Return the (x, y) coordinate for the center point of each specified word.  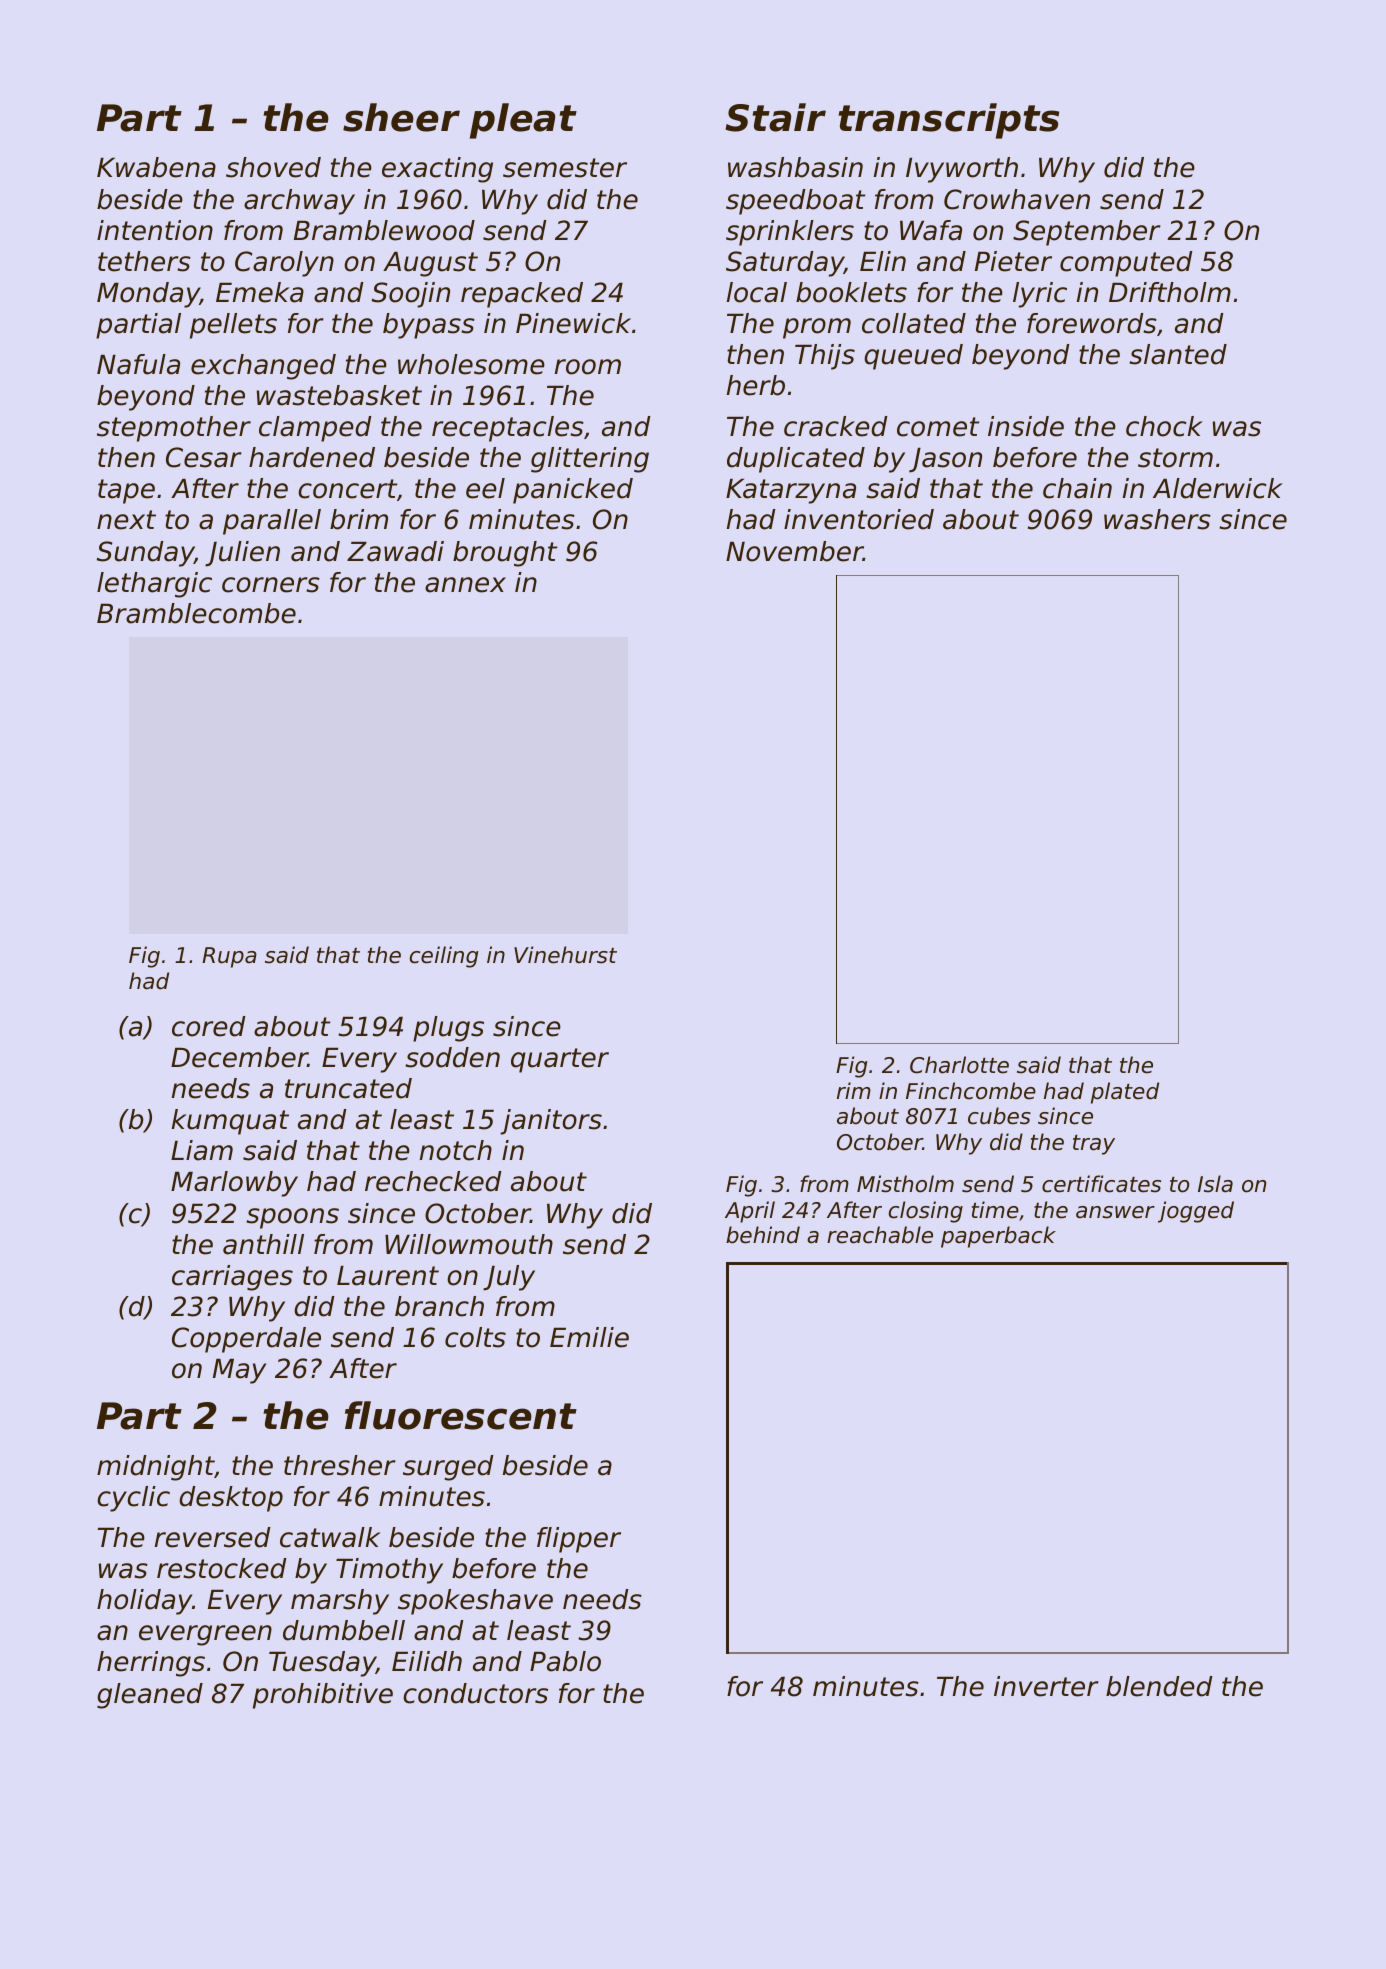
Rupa (229, 957)
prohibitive (323, 1696)
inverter (1046, 1686)
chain (1077, 488)
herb (756, 385)
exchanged (263, 367)
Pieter (1013, 261)
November (794, 551)
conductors (475, 1693)
